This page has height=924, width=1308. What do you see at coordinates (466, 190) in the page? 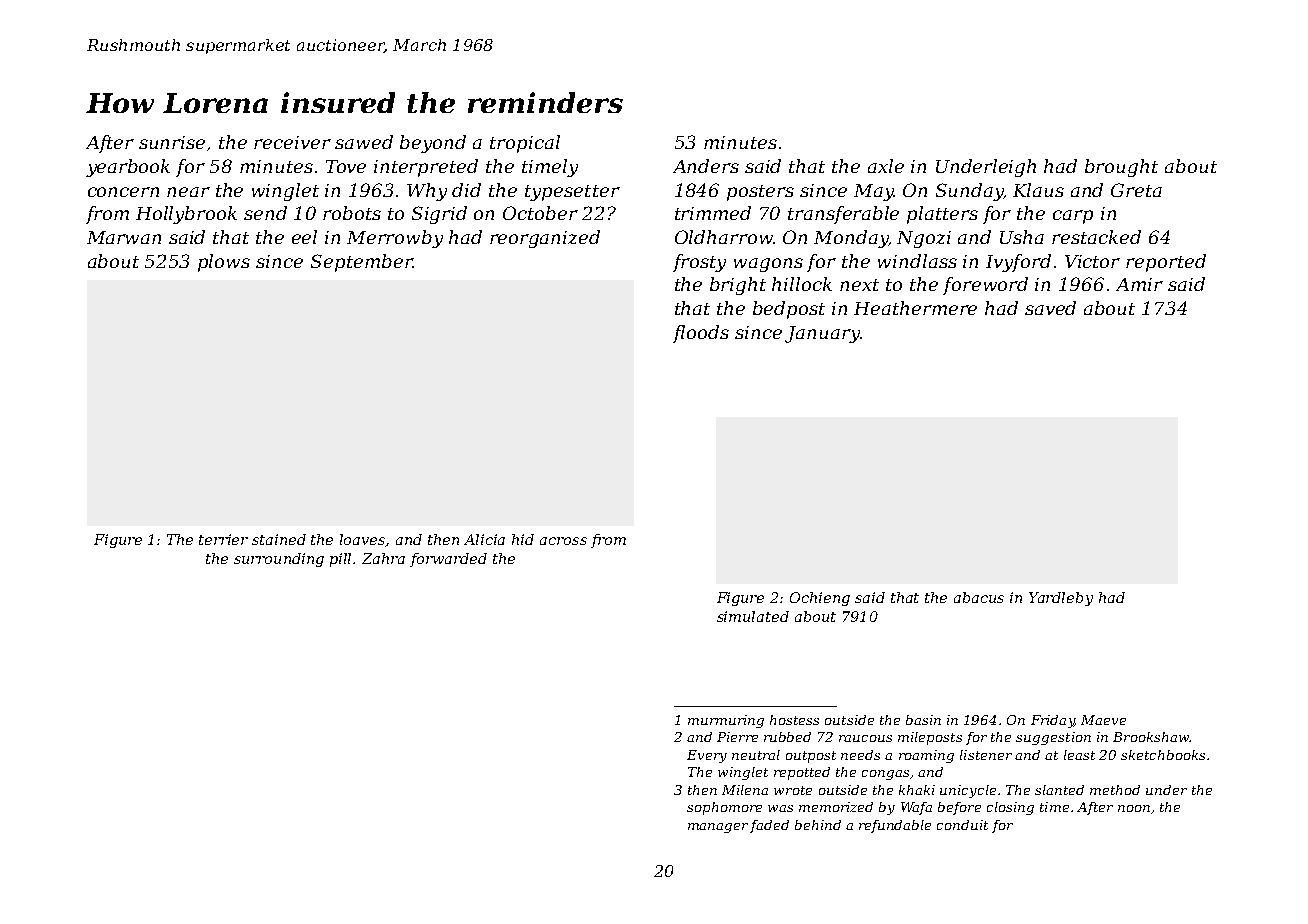
I see `did` at bounding box center [466, 190].
